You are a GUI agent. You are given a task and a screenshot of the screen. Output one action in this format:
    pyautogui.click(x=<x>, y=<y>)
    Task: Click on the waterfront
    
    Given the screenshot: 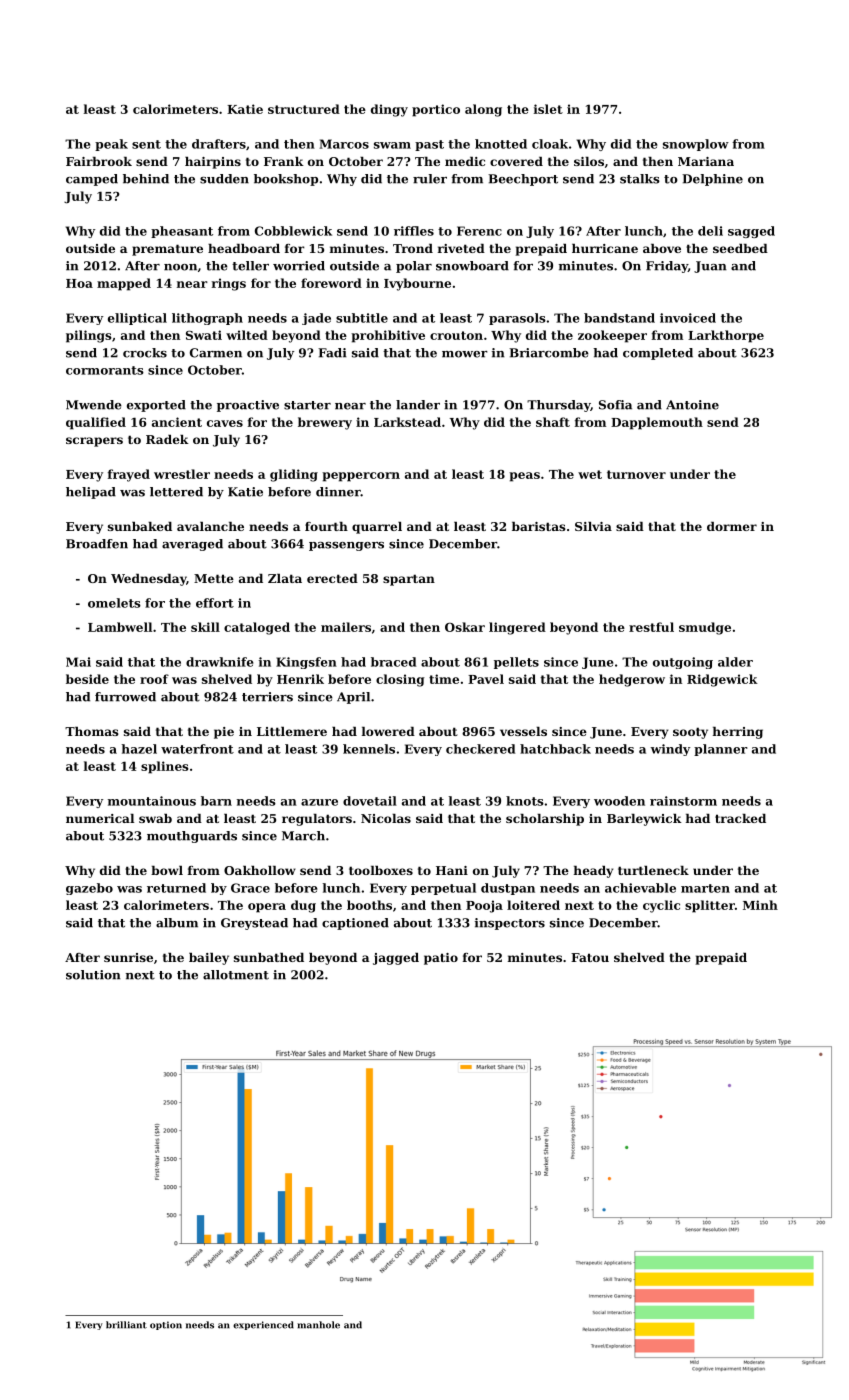 What is the action you would take?
    pyautogui.click(x=197, y=749)
